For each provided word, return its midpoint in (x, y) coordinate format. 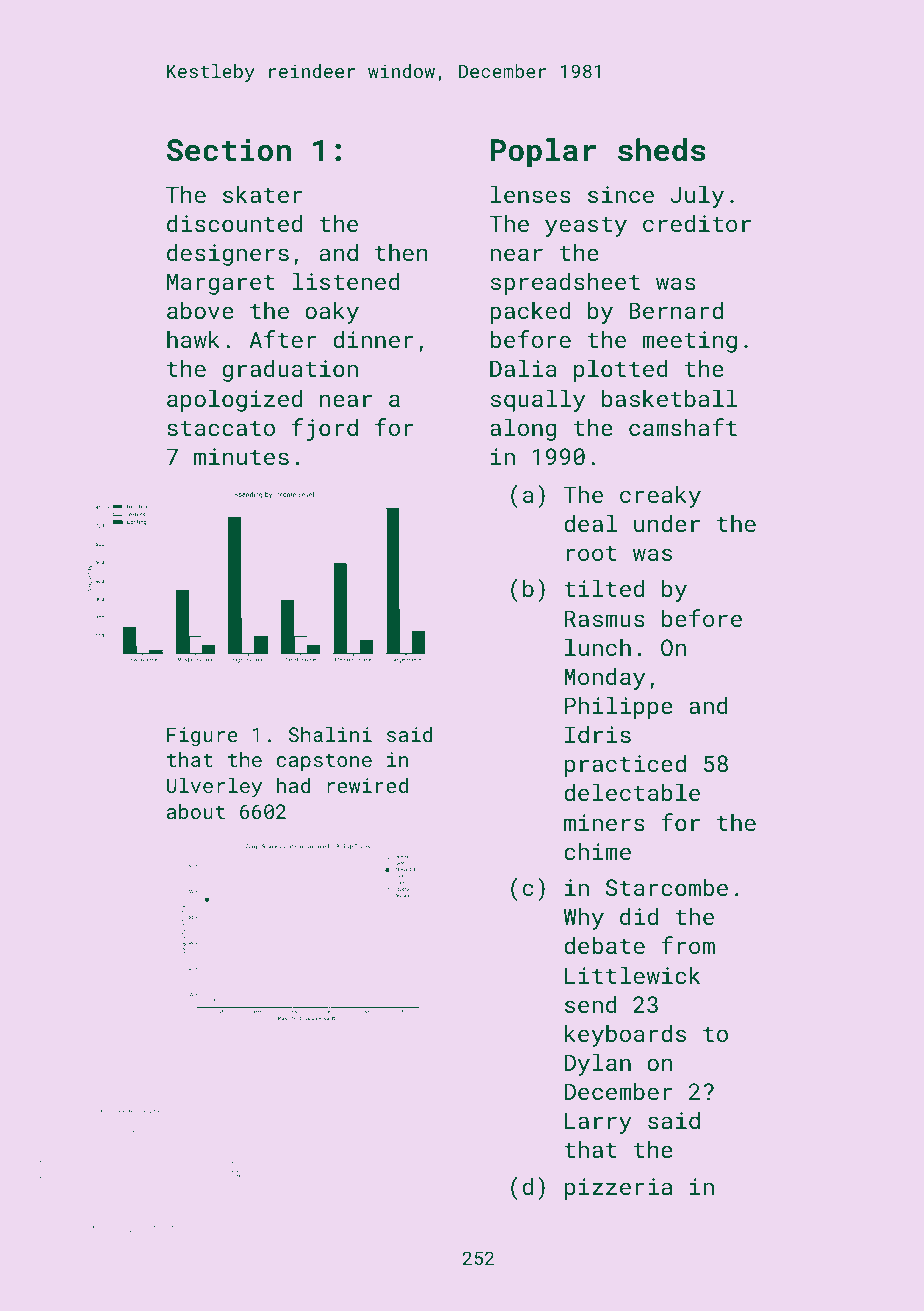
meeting (689, 342)
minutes (241, 456)
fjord (325, 429)
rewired (367, 785)
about (196, 811)
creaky (660, 496)
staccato (221, 428)
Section (229, 150)
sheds (662, 150)
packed (530, 312)
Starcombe (667, 887)
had (293, 785)
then (401, 252)
